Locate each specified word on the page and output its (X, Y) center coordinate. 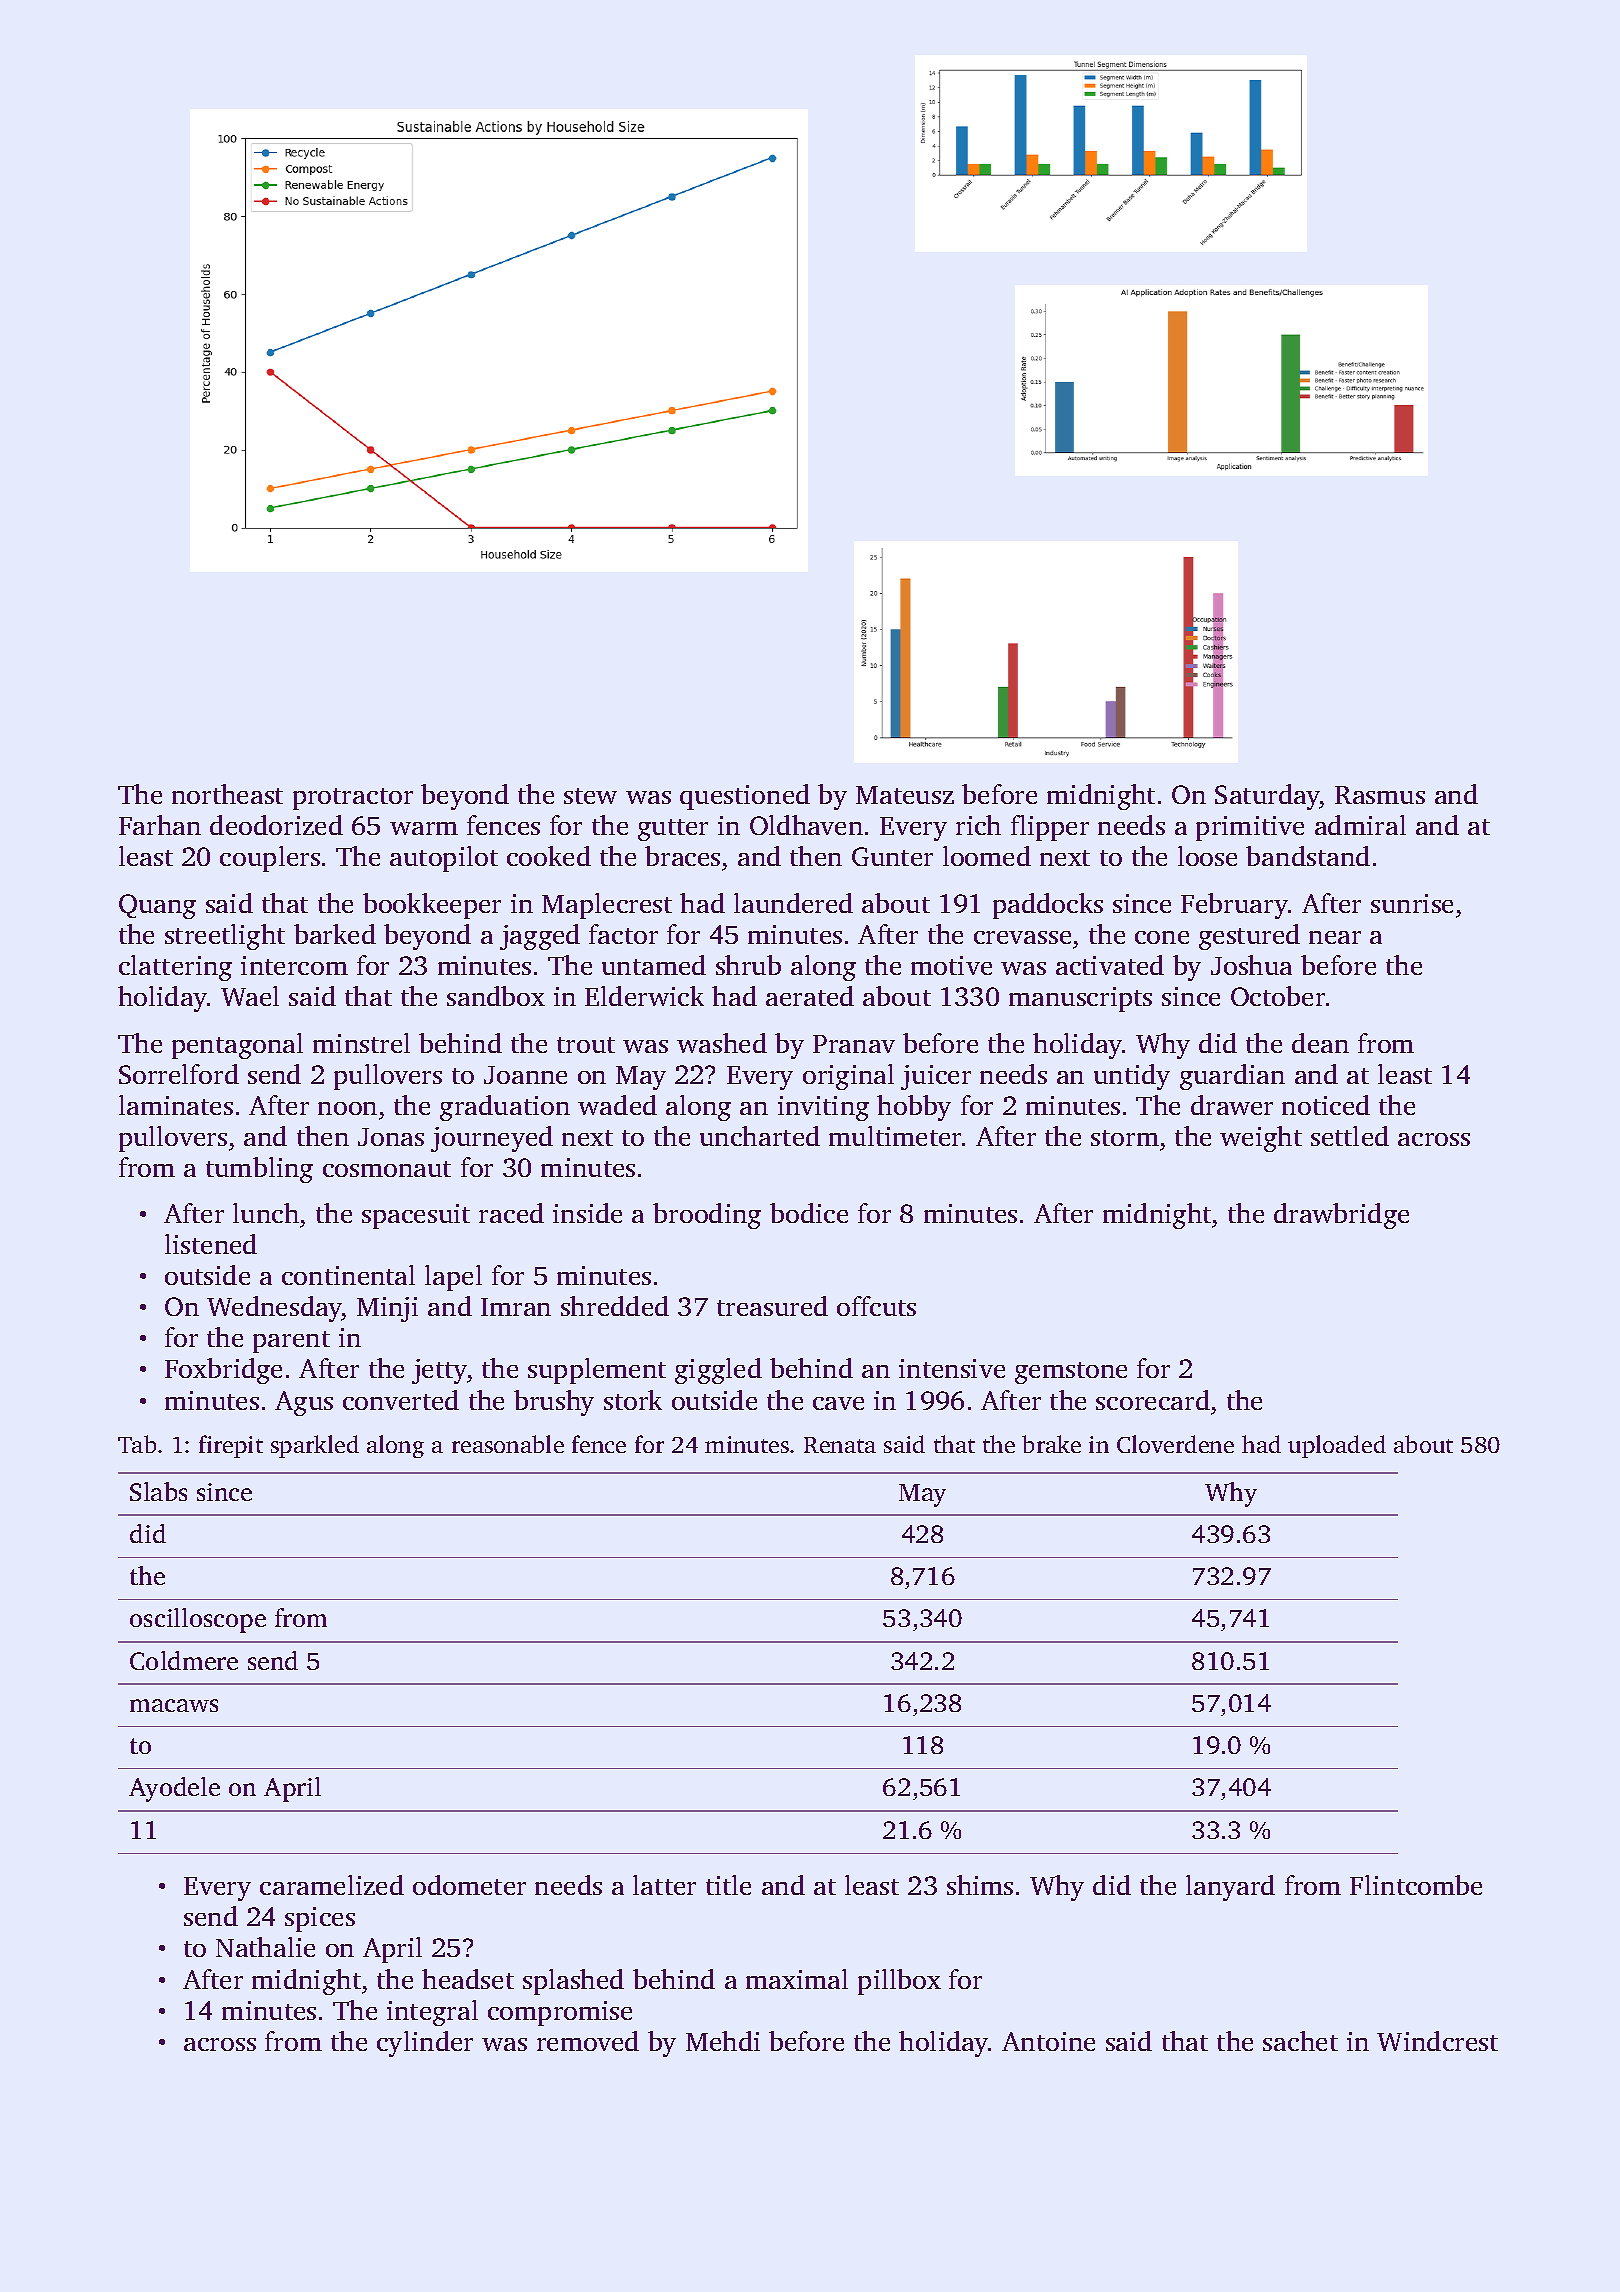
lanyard (1230, 1888)
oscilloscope (198, 1620)
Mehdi (723, 2041)
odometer (469, 1885)
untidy (1132, 1077)
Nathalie (265, 1947)
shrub (748, 965)
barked (335, 934)
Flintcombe (1416, 1885)
